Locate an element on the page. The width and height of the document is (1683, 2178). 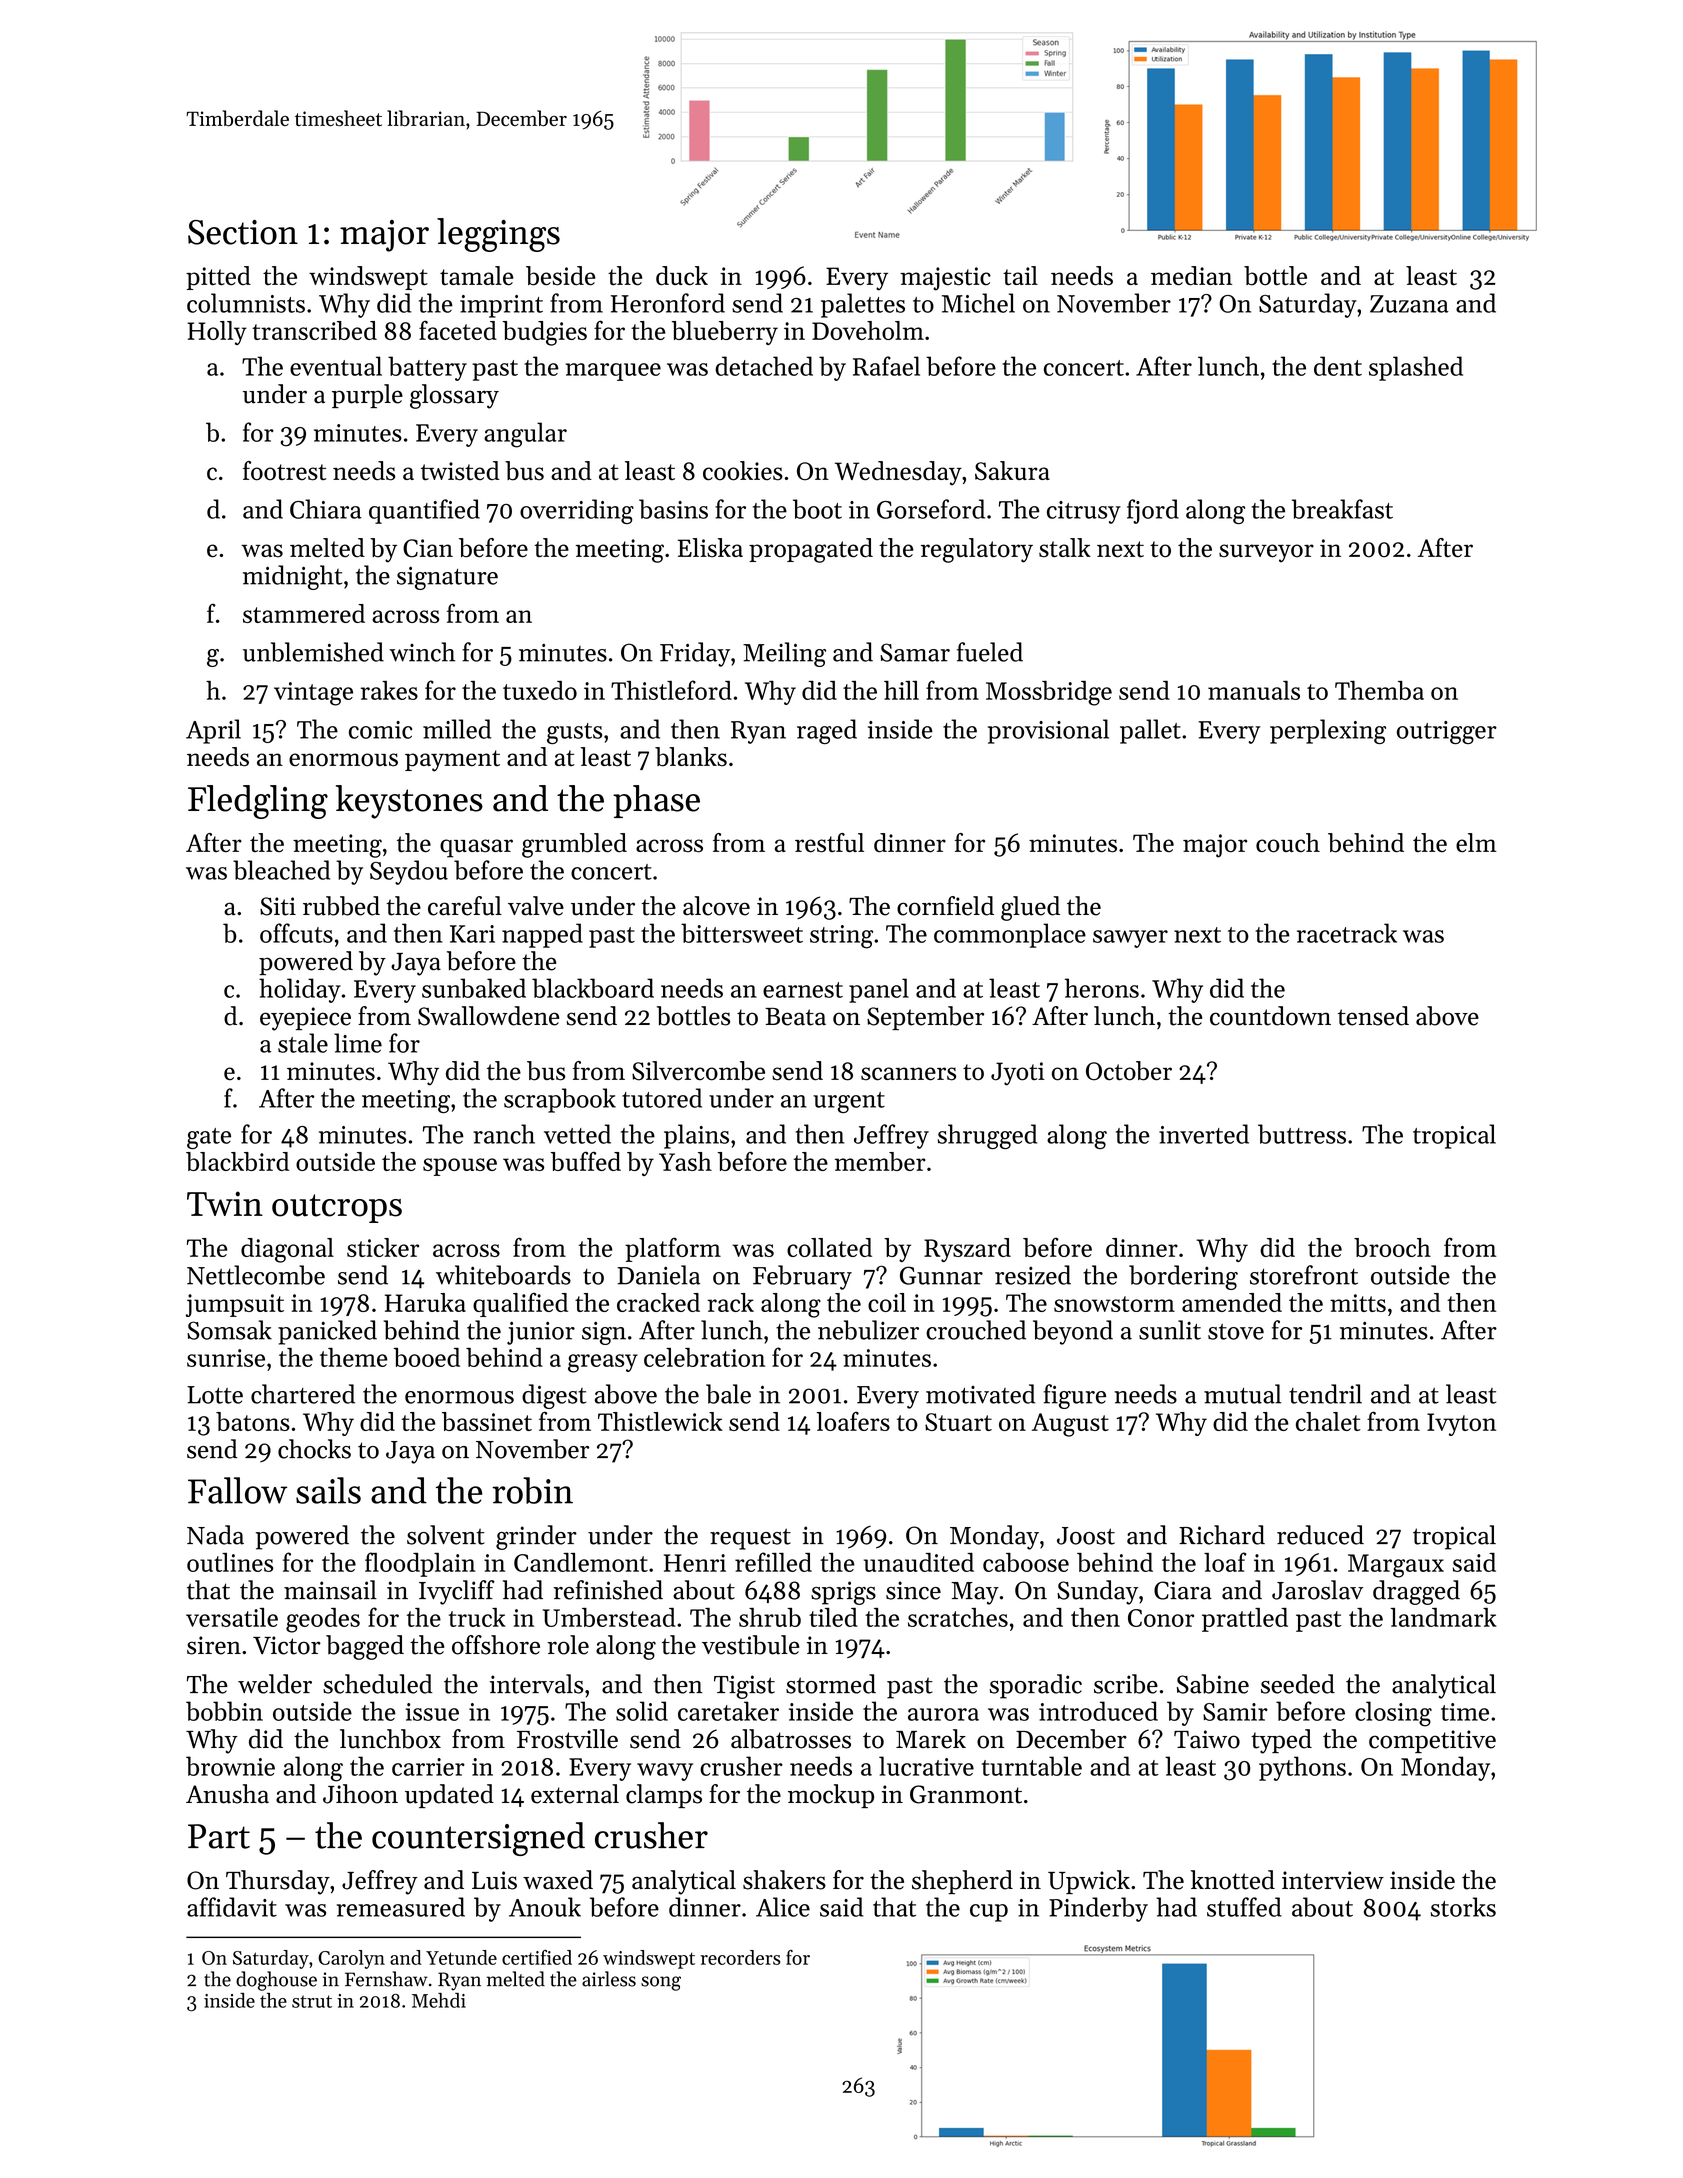
median is located at coordinates (1191, 276).
